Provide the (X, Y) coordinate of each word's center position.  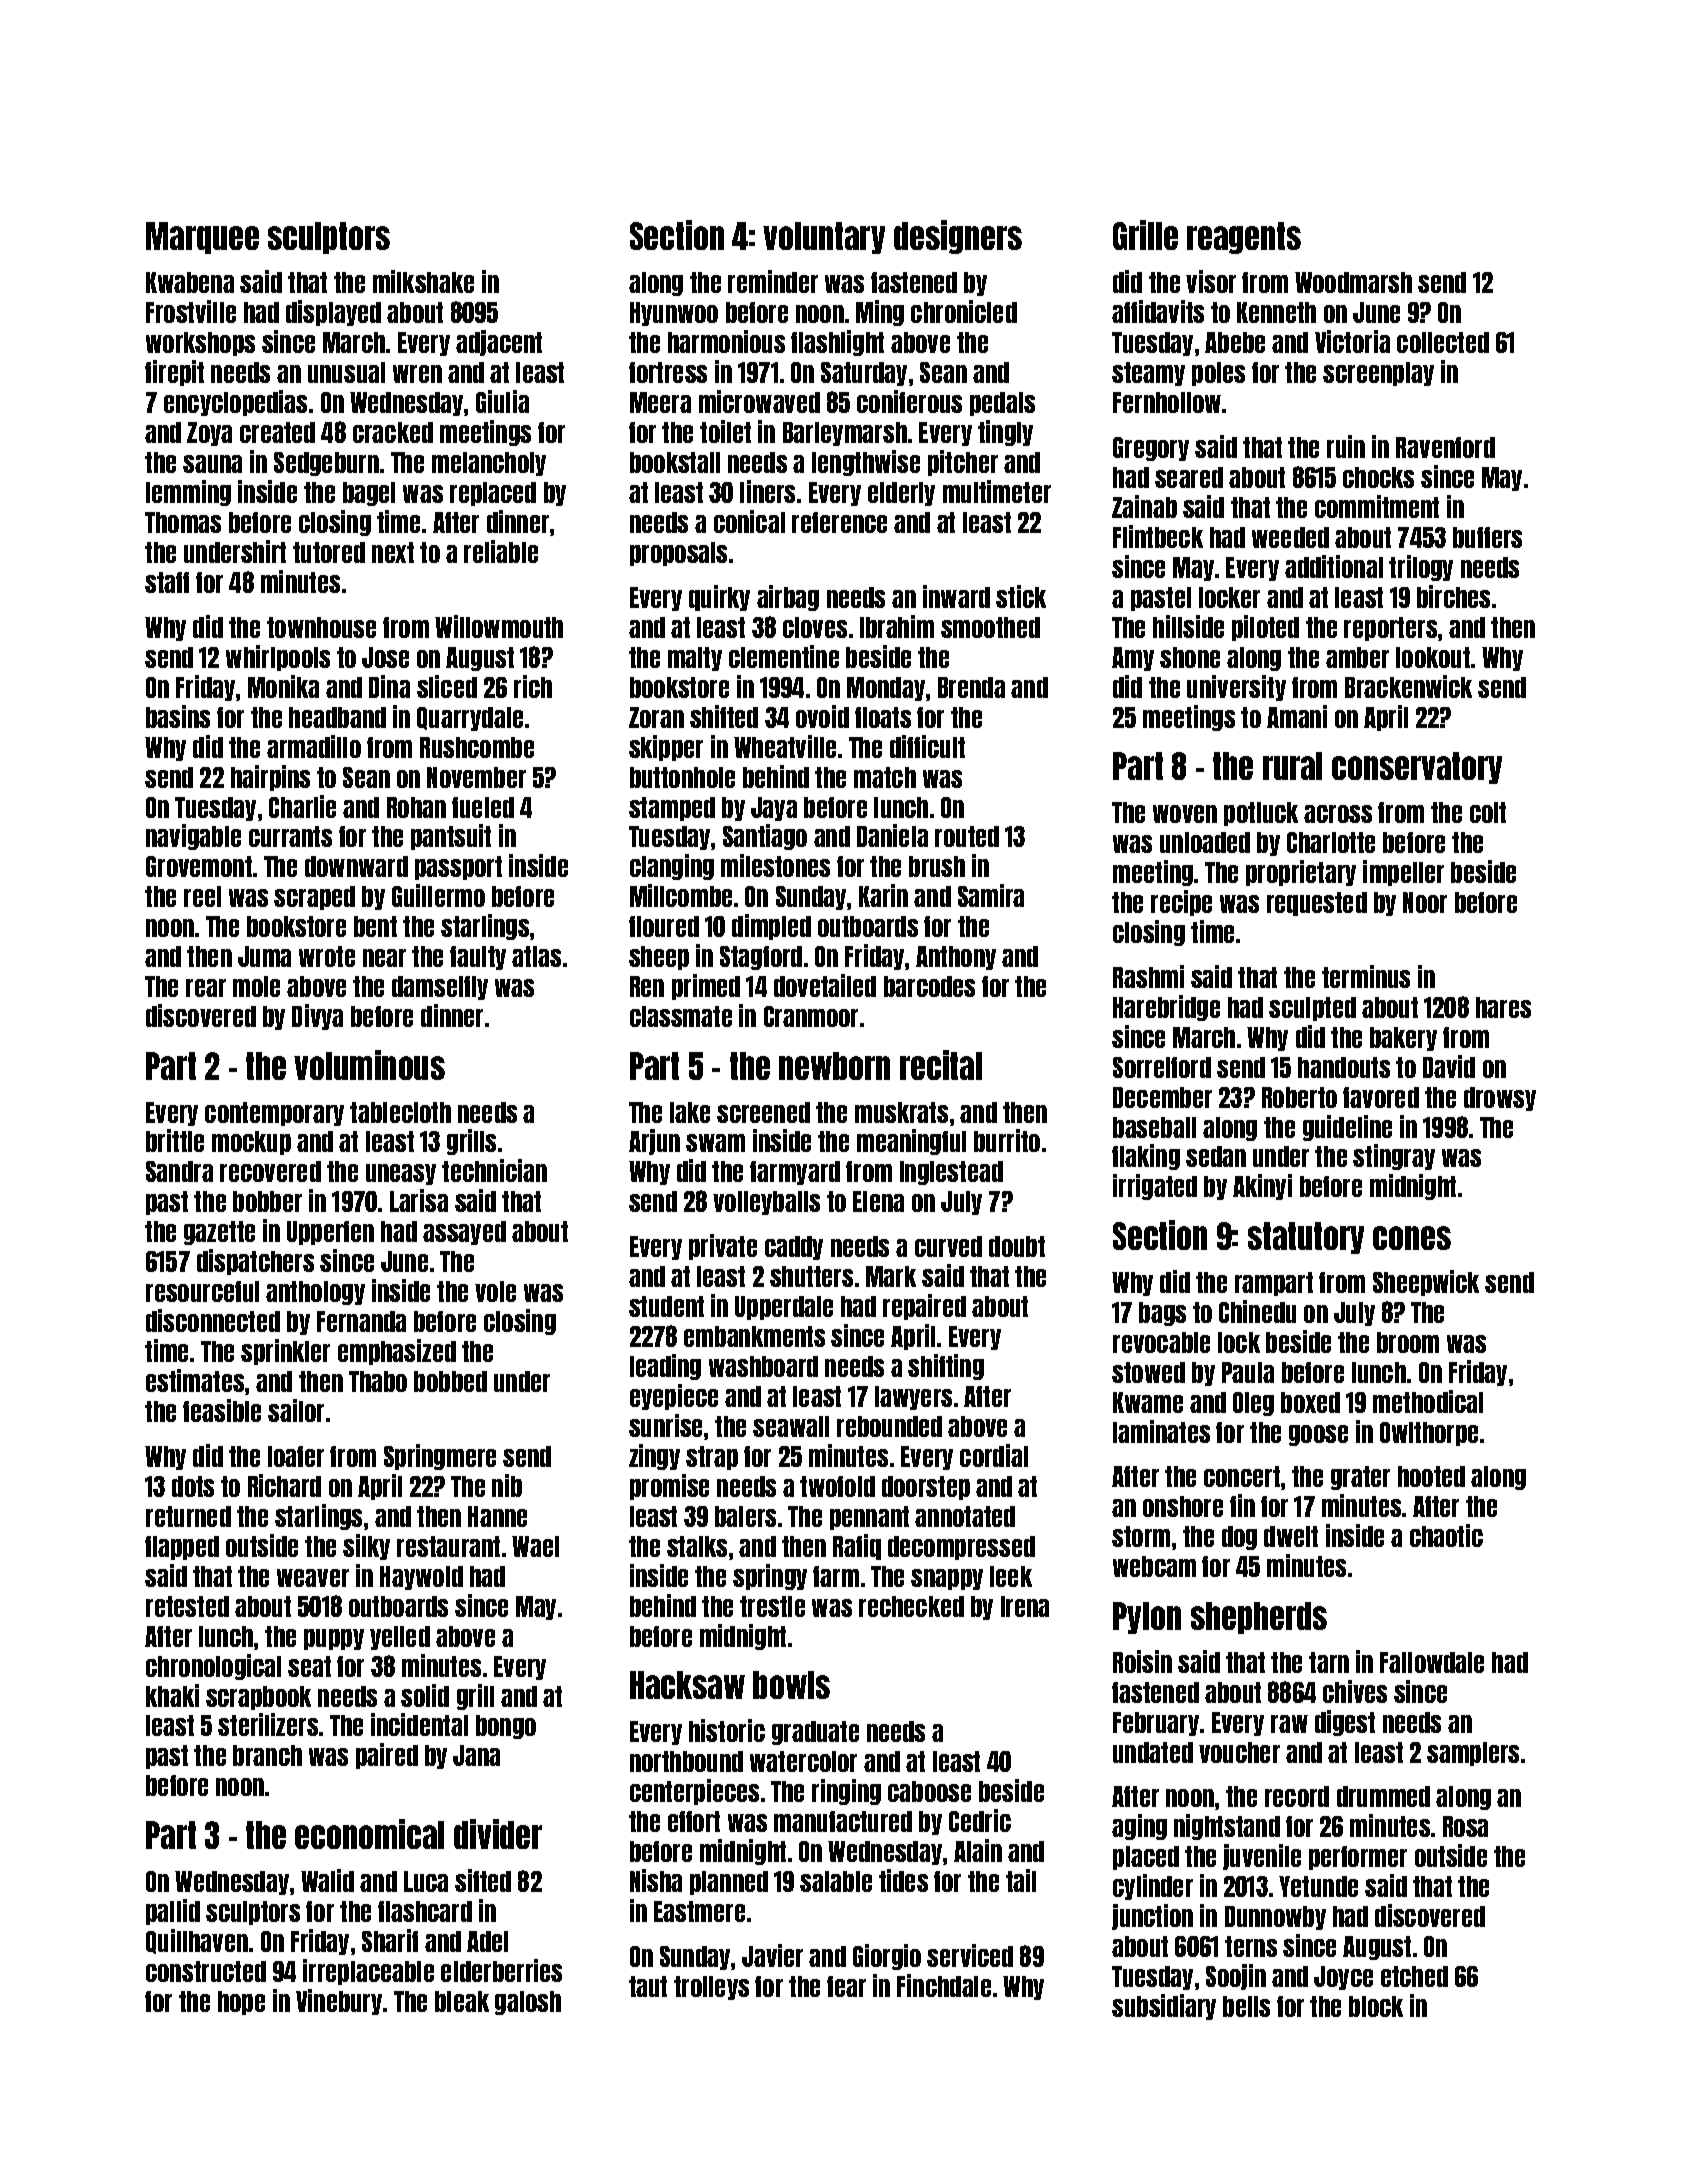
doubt (1017, 1246)
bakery (1403, 1039)
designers (958, 237)
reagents (1244, 238)
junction (1152, 1917)
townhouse (321, 627)
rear (206, 988)
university (1236, 688)
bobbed (450, 1381)
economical (369, 1834)
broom (1408, 1342)
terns (1251, 1946)
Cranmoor (811, 1016)
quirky (719, 598)
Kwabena (190, 282)
